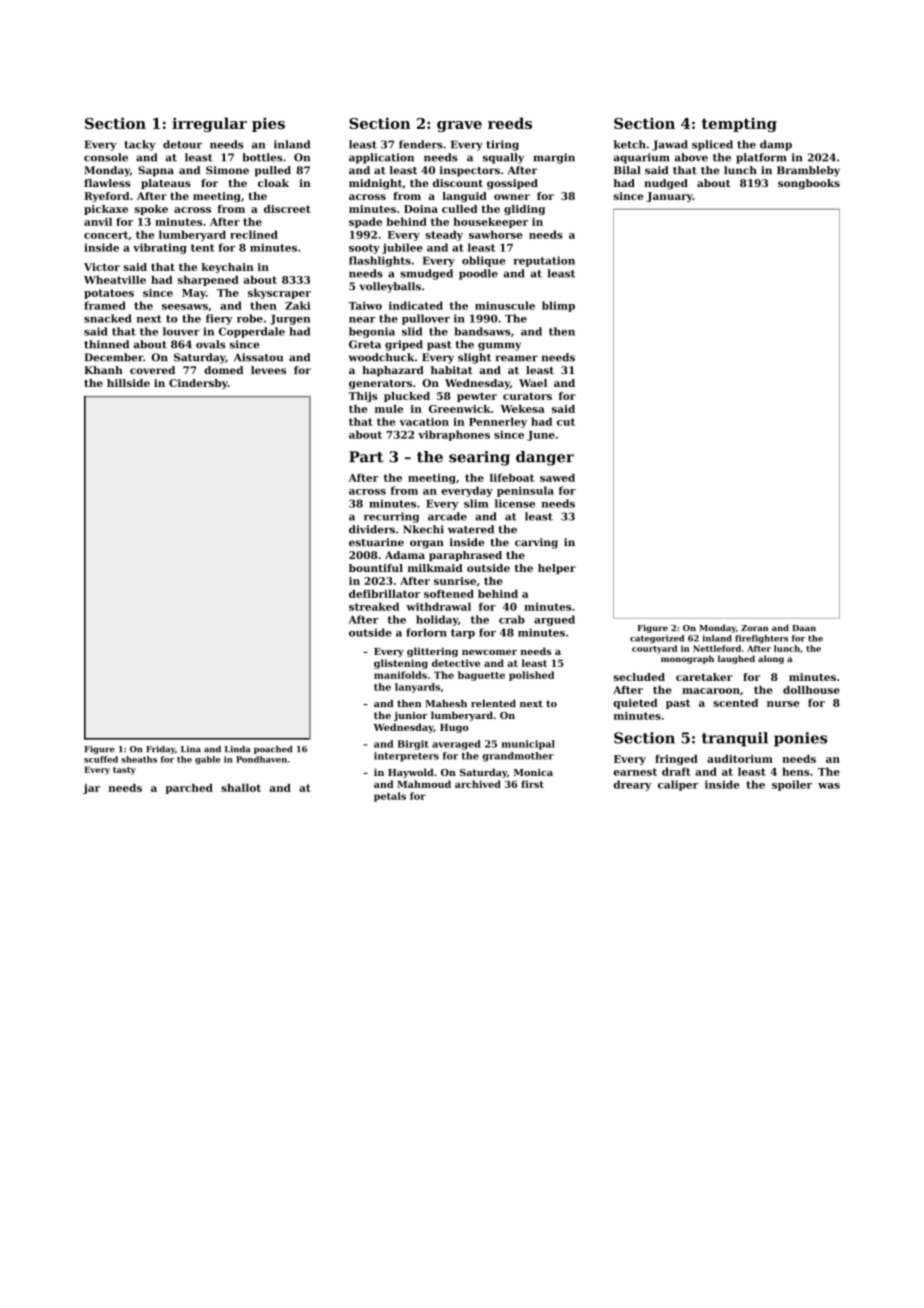  Describe the element at coordinates (829, 786) in the document. I see `was` at that location.
